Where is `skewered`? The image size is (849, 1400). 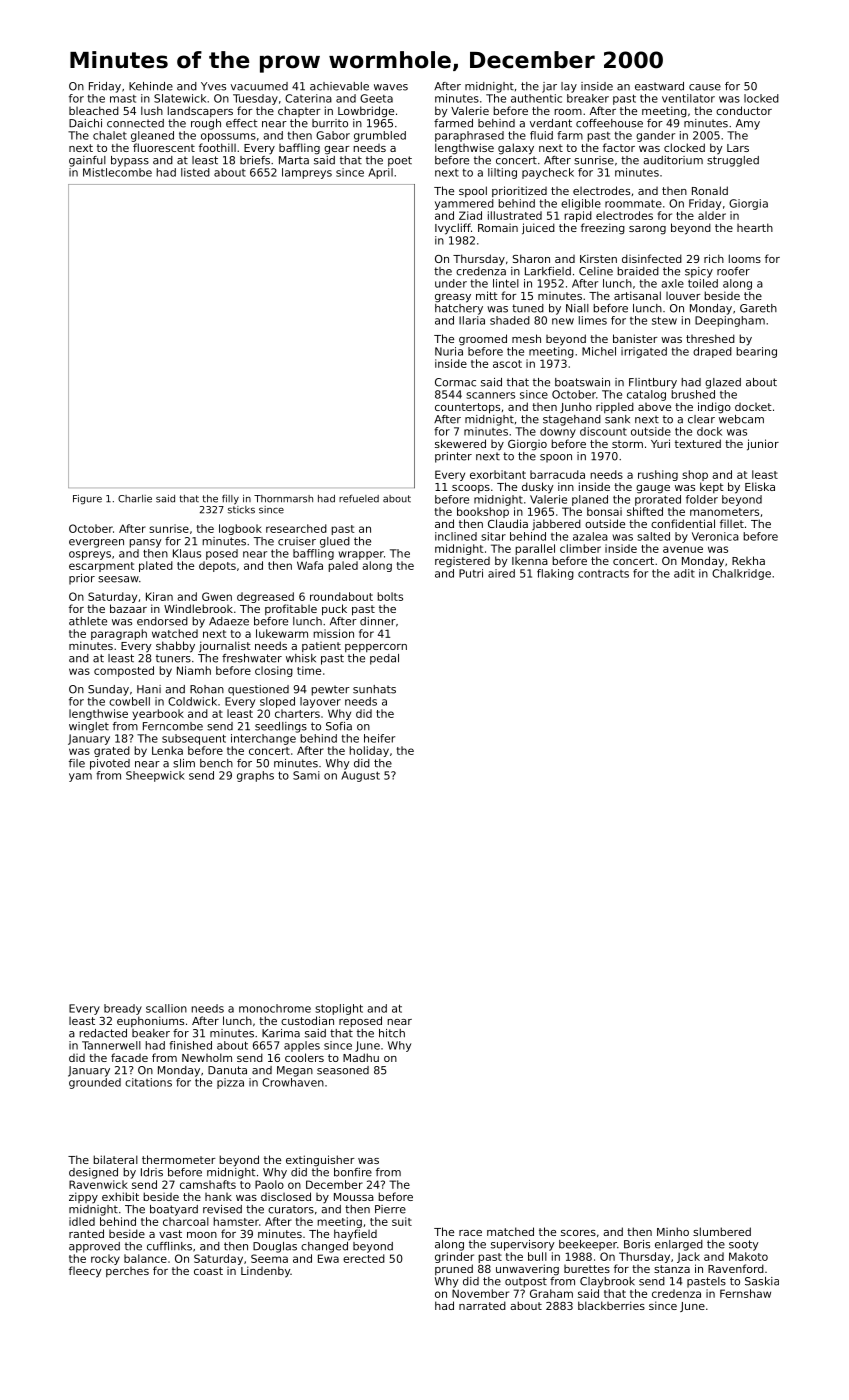
skewered is located at coordinates (460, 443).
